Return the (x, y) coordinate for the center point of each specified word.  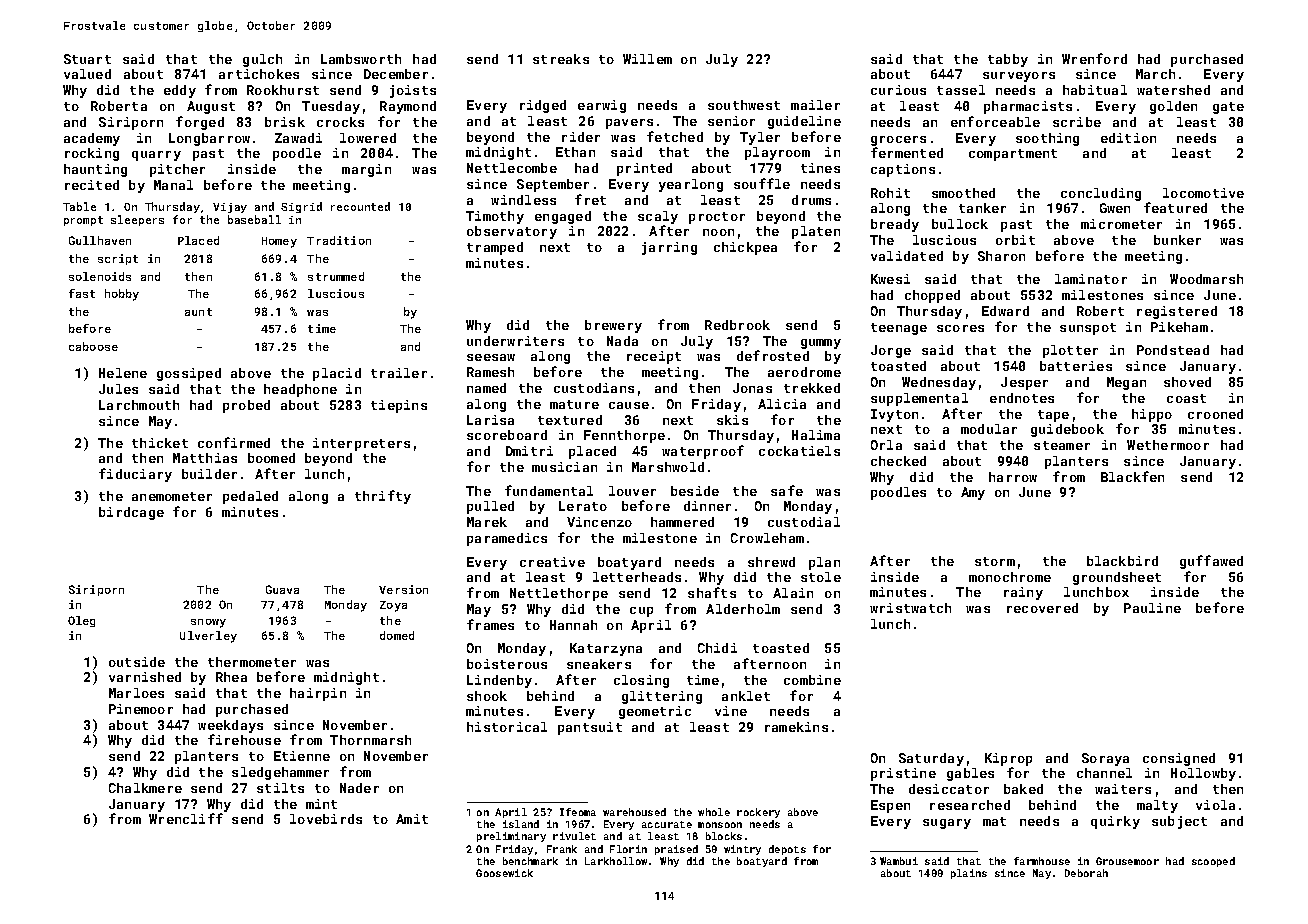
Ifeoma (578, 812)
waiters (1123, 789)
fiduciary (135, 475)
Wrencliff (186, 818)
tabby (1008, 60)
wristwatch (910, 608)
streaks (561, 59)
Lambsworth (361, 59)
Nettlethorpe (559, 594)
